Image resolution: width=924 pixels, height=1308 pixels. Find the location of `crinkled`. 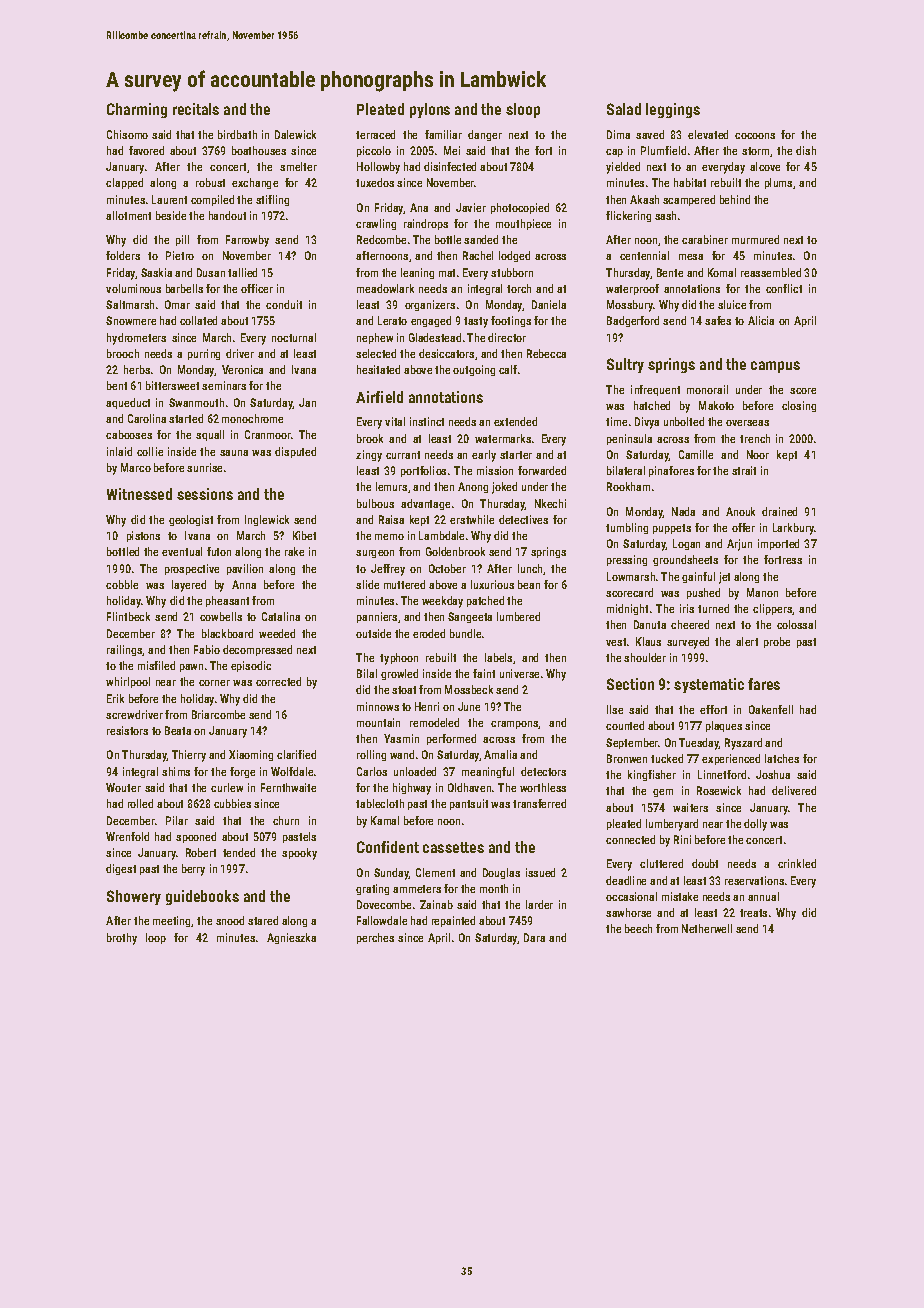

crinkled is located at coordinates (797, 863).
